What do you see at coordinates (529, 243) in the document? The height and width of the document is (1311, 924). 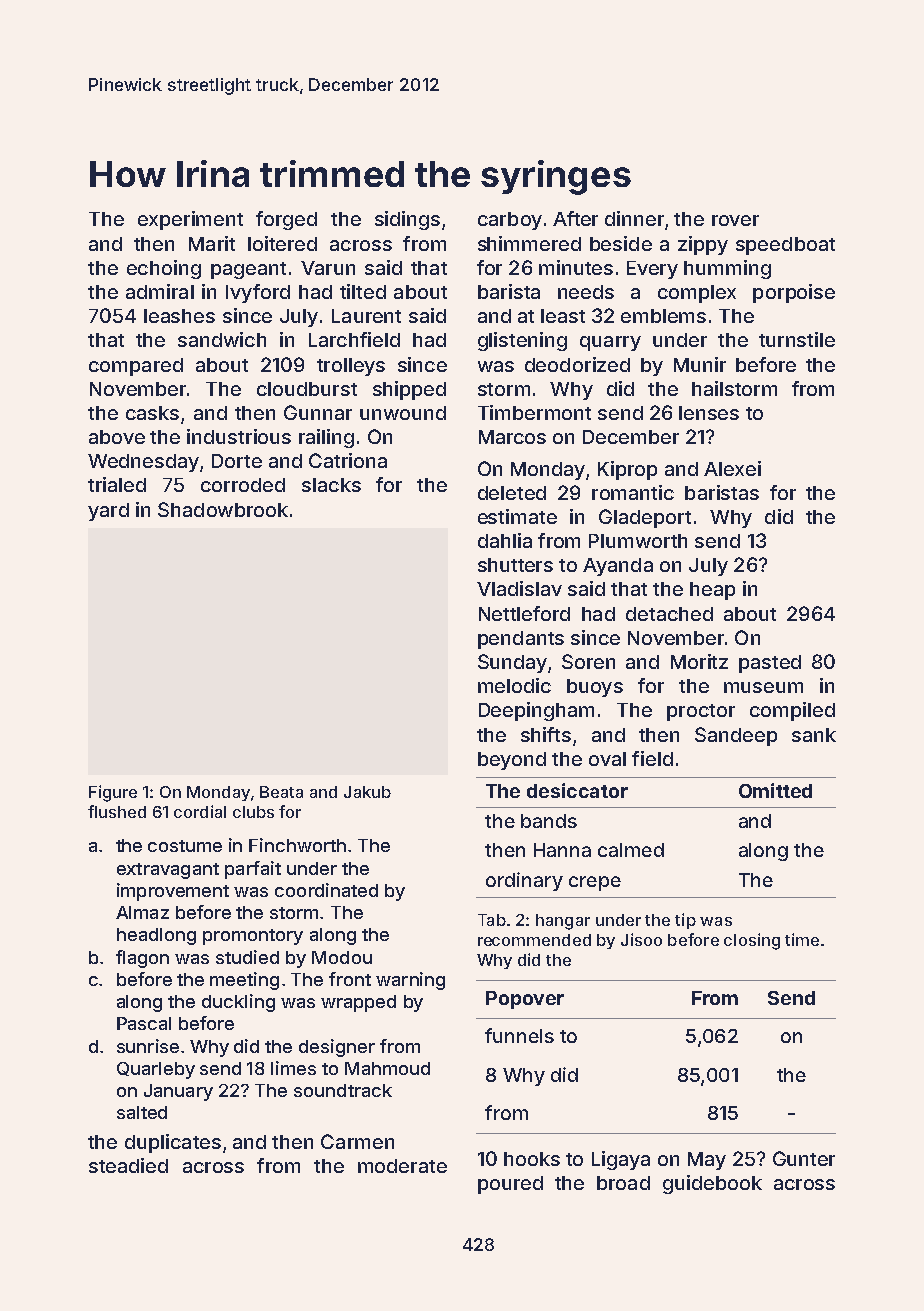 I see `shimmered` at bounding box center [529, 243].
